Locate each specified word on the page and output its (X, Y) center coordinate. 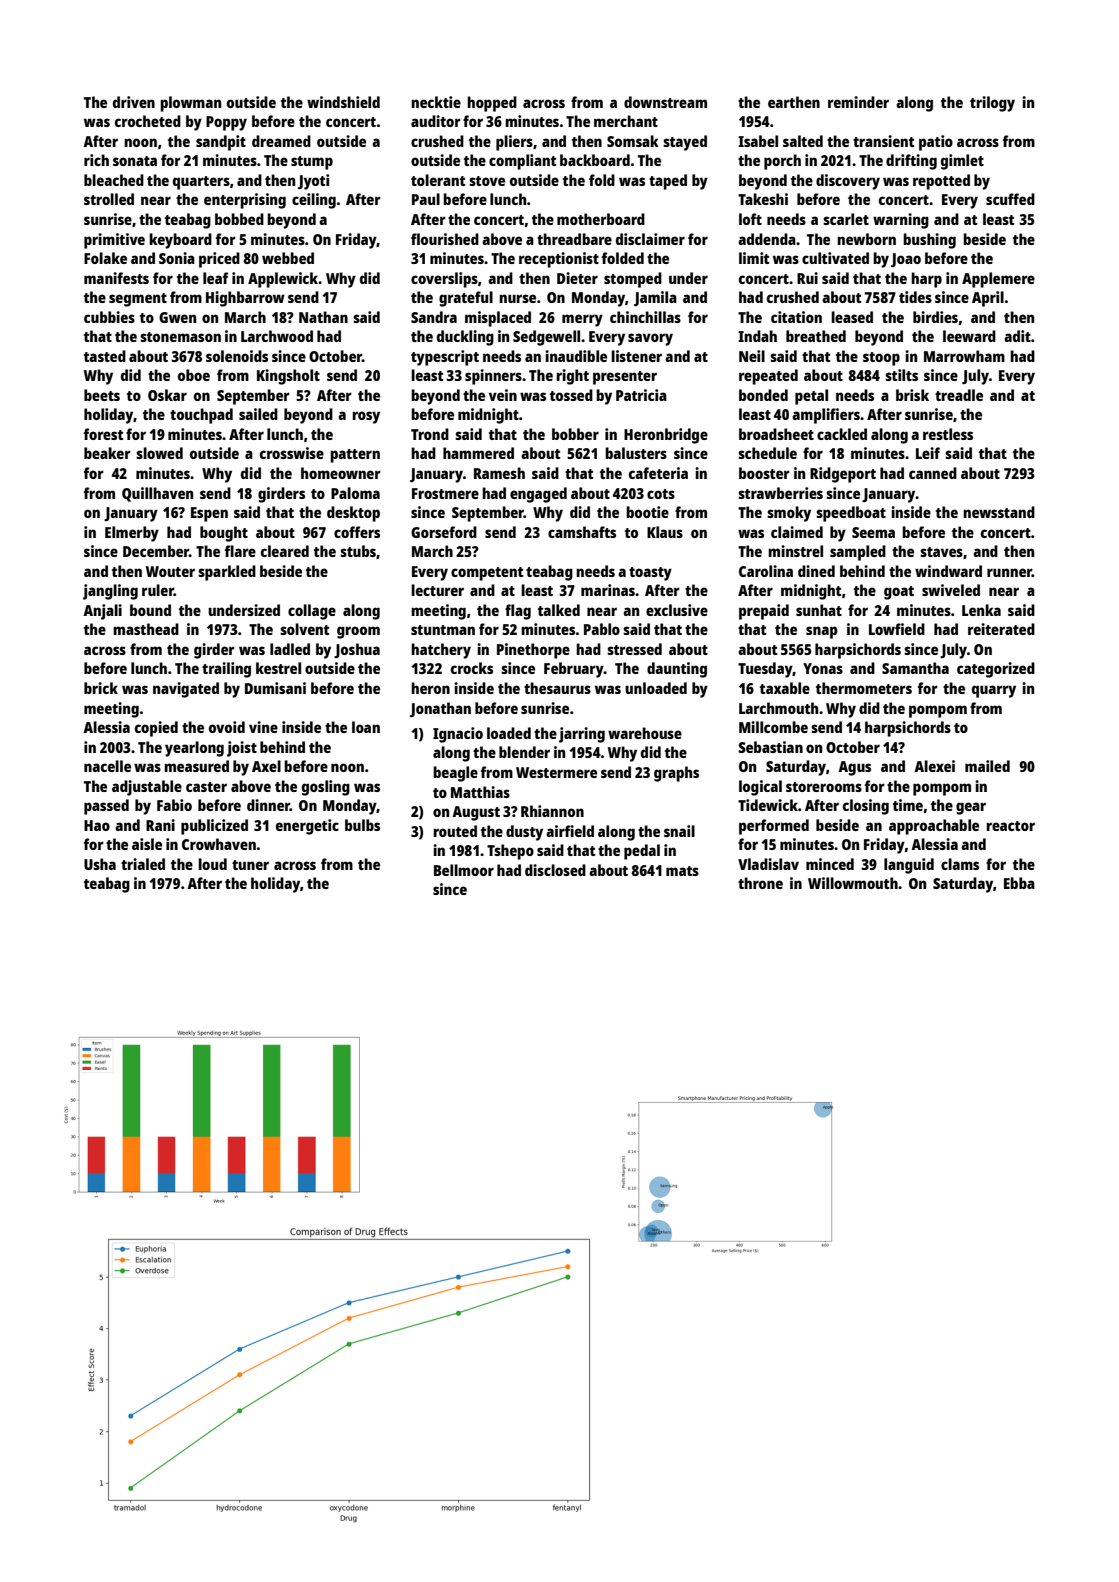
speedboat (851, 514)
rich (96, 160)
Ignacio (458, 735)
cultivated (835, 258)
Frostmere (445, 493)
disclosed (555, 870)
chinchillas (645, 317)
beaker (107, 453)
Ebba (1019, 883)
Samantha (915, 668)
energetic (307, 827)
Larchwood (277, 336)
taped (668, 182)
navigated (186, 690)
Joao (906, 260)
